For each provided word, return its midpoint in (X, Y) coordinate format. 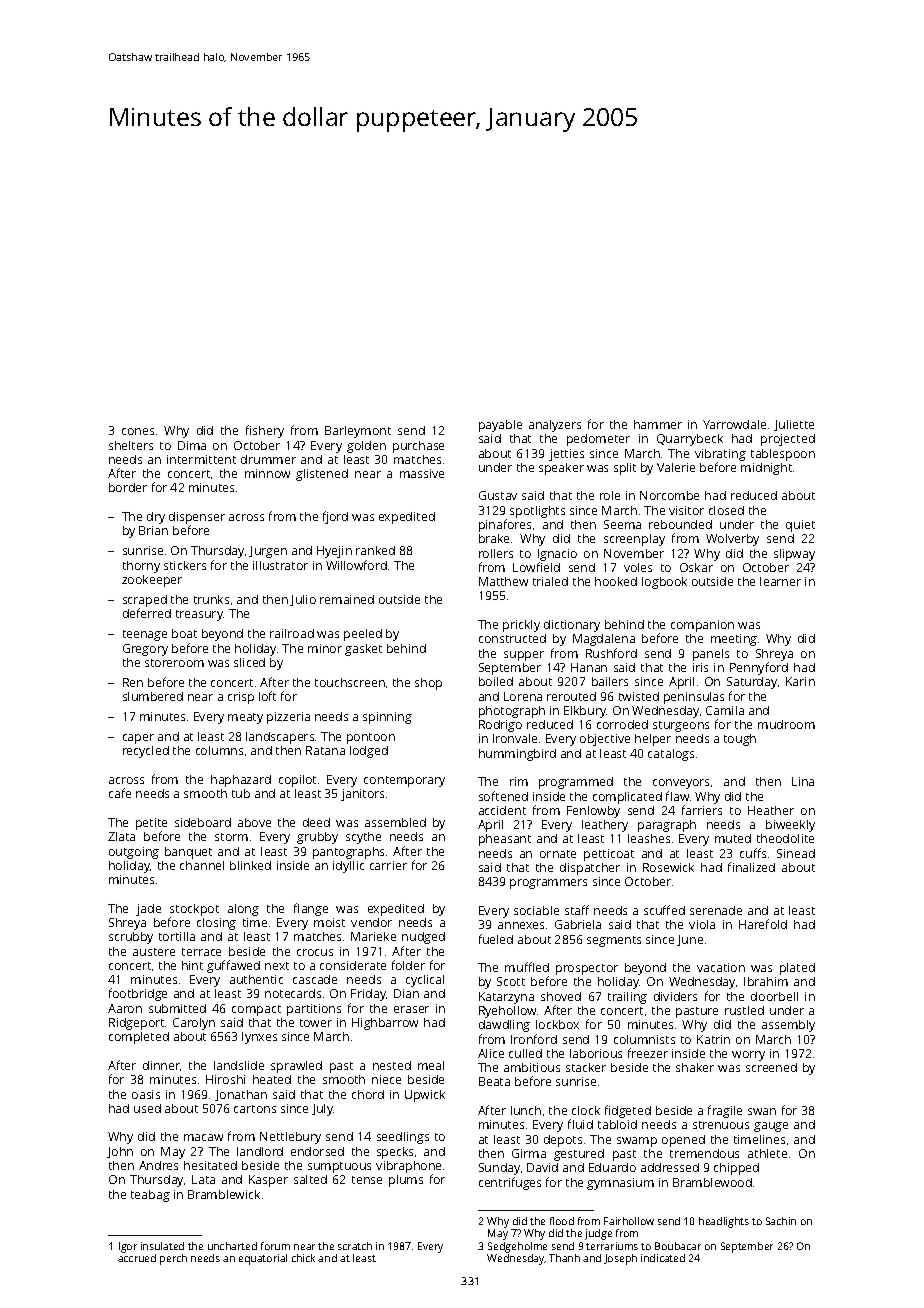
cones (138, 431)
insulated (162, 1246)
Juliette (794, 425)
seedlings (403, 1138)
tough (740, 740)
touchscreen (350, 682)
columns (219, 750)
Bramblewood (712, 1182)
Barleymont (358, 432)
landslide (239, 1065)
